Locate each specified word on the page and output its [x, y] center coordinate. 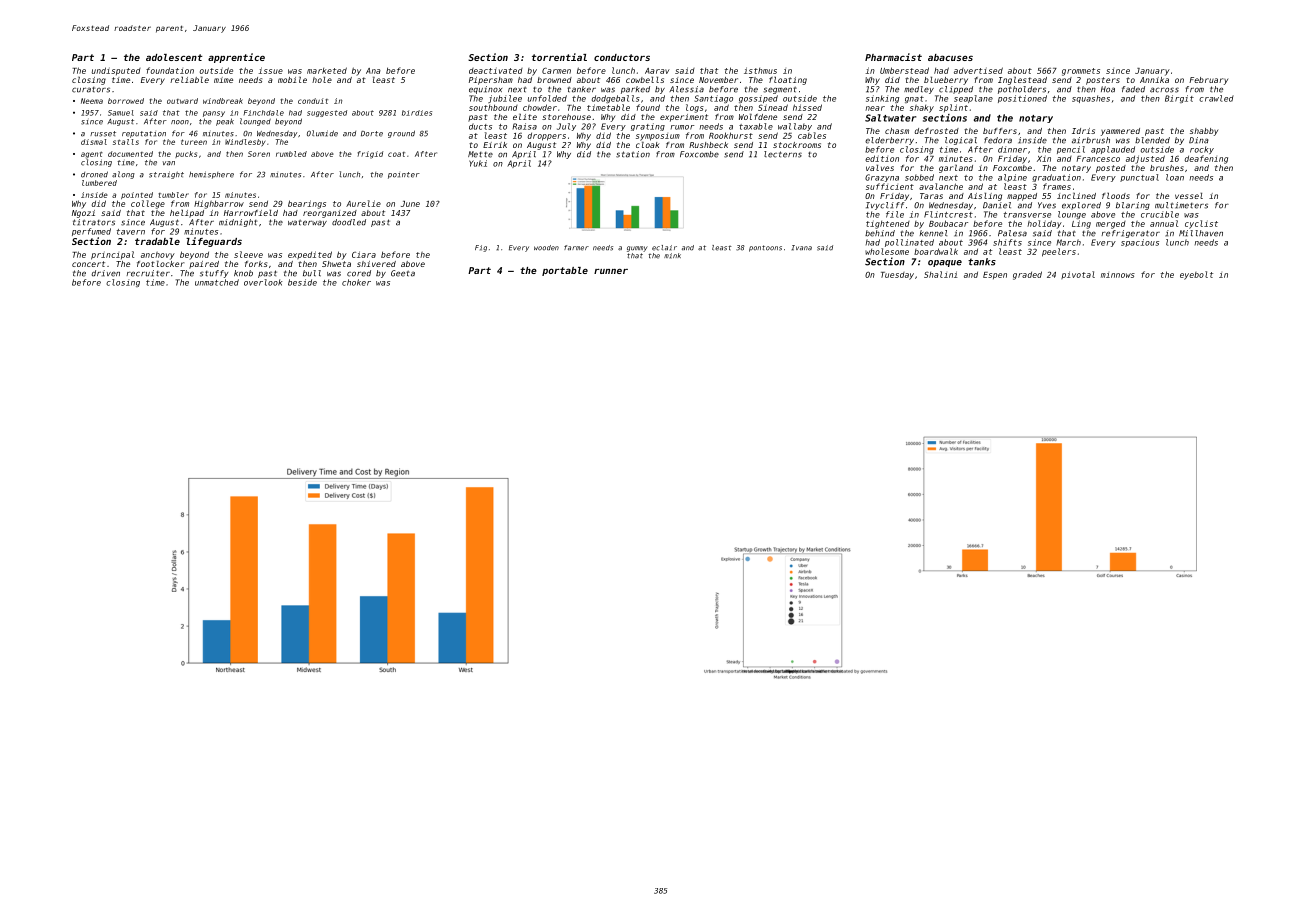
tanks [982, 262]
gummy [637, 249]
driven [106, 273]
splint [953, 108]
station [633, 154]
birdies [417, 113]
